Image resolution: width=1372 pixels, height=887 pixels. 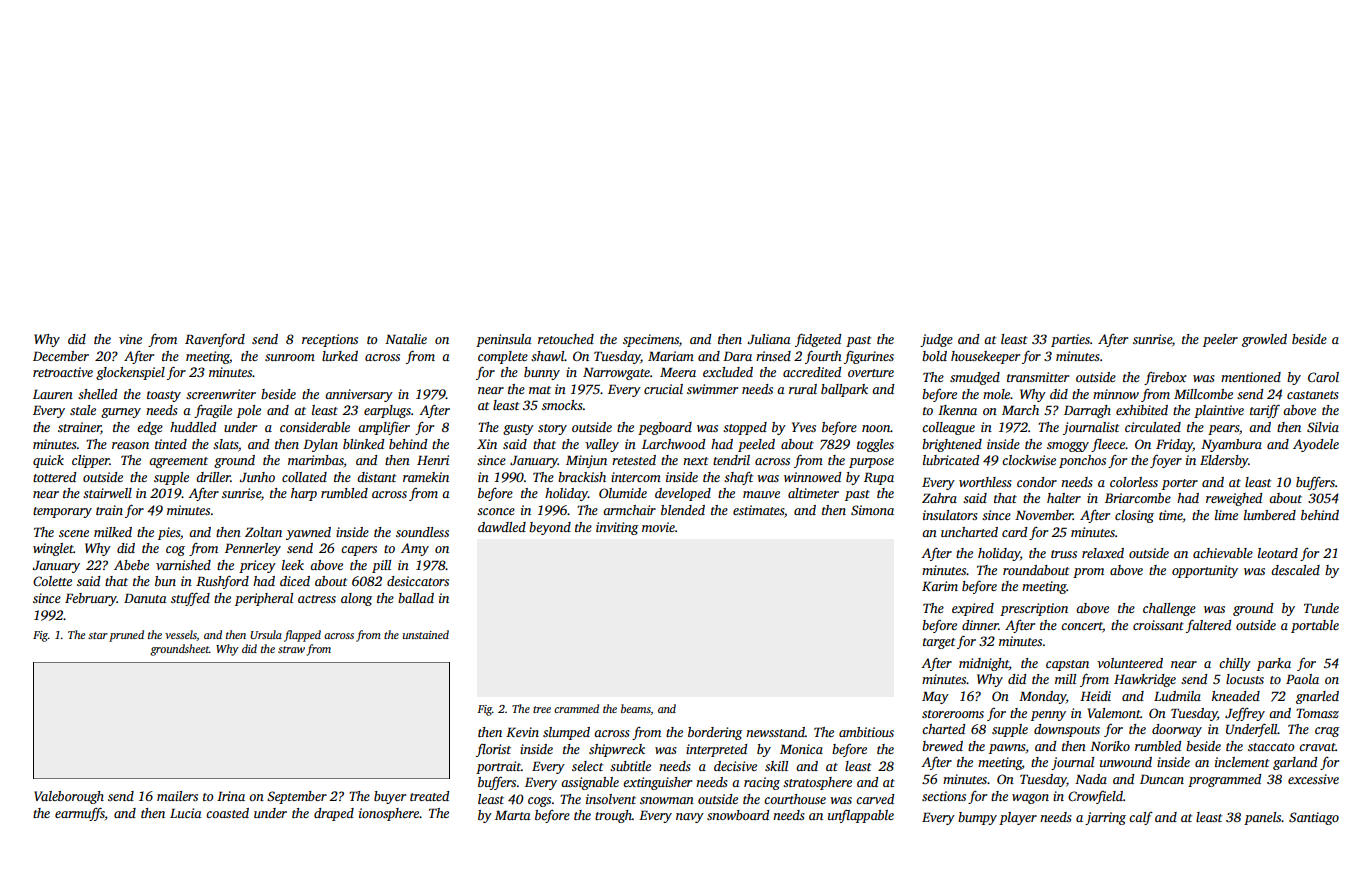 What do you see at coordinates (975, 378) in the image?
I see `smudged` at bounding box center [975, 378].
